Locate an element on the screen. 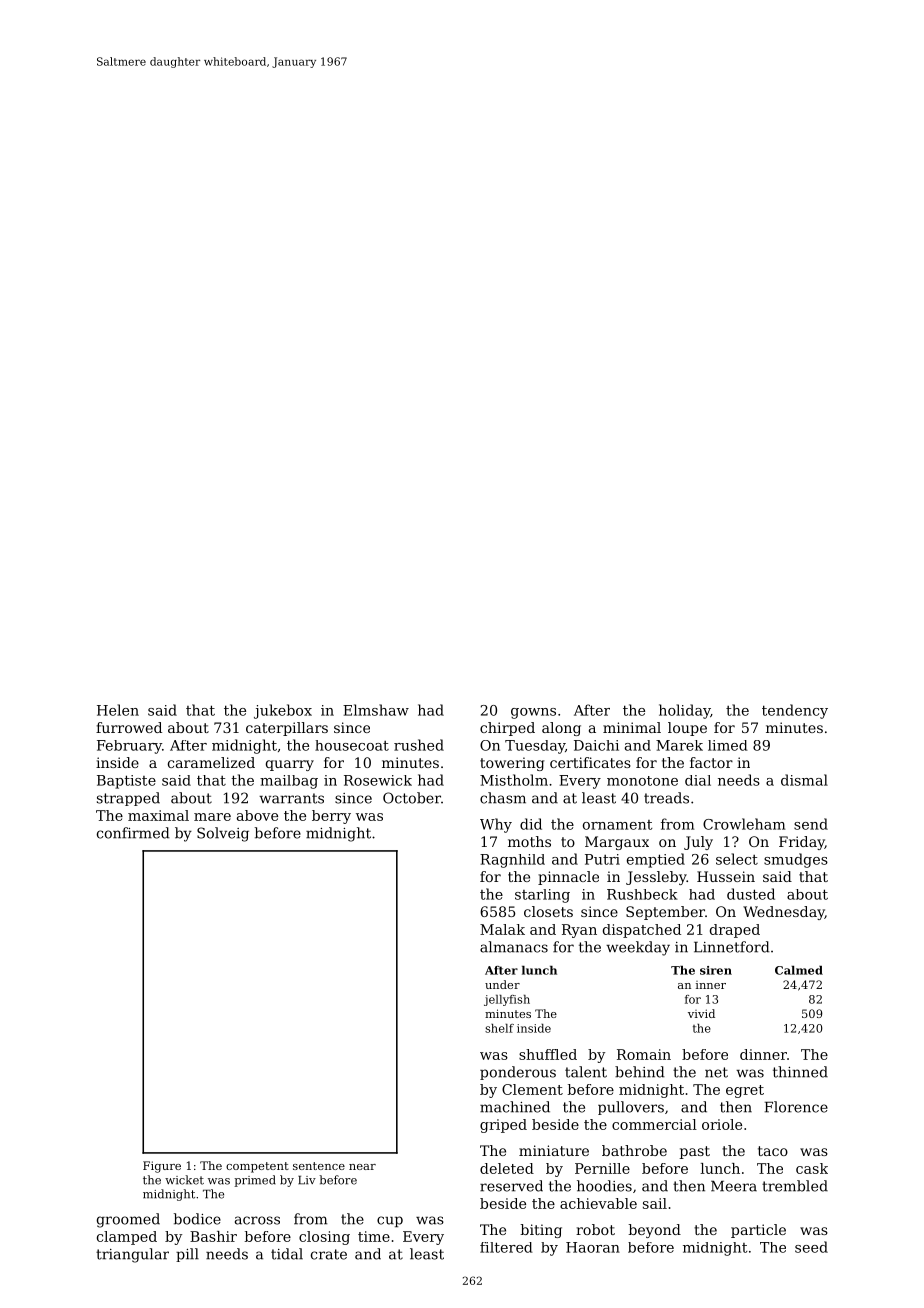 This screenshot has width=924, height=1308. Malak is located at coordinates (502, 929).
